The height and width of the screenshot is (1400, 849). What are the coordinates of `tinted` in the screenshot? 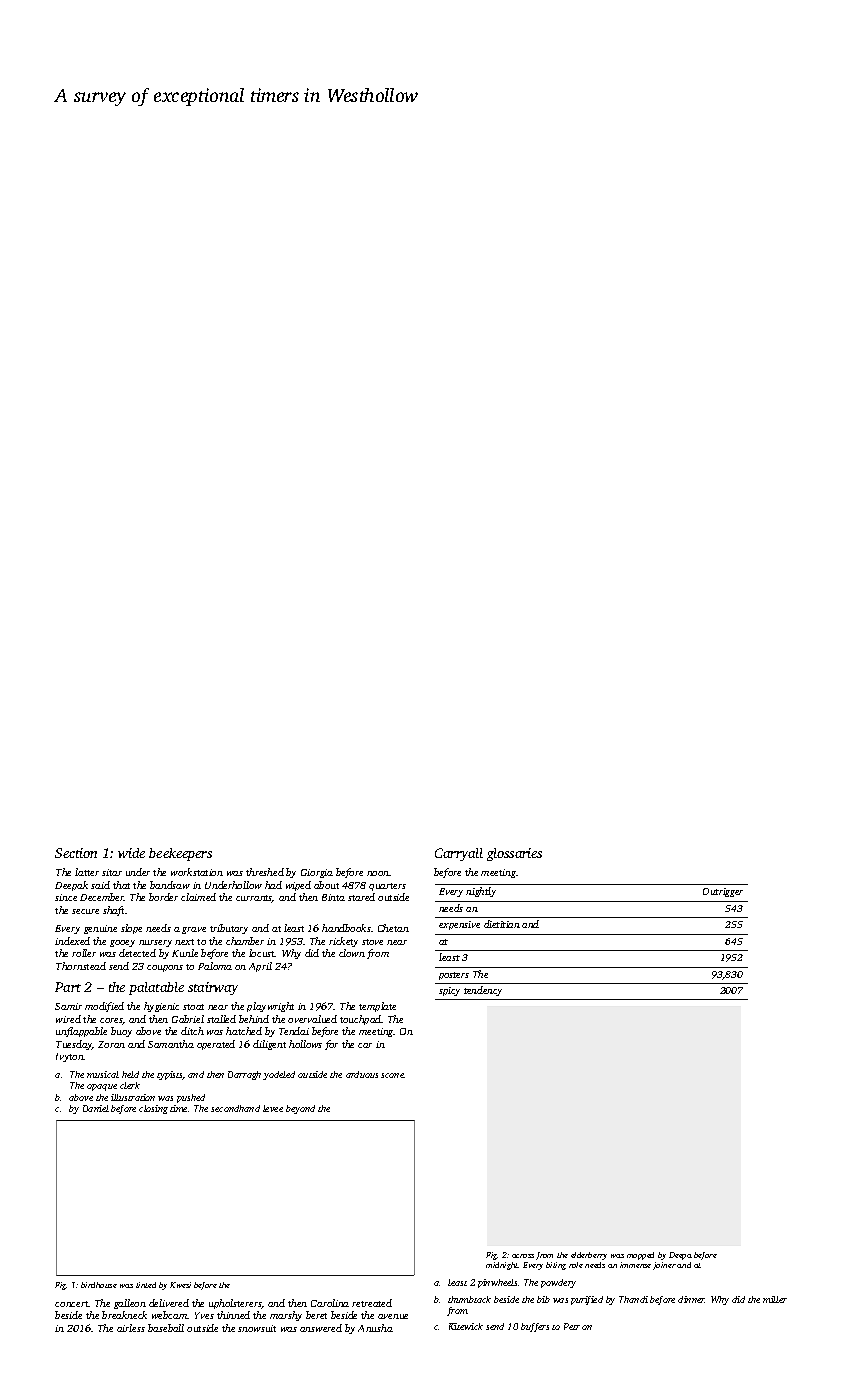 It's located at (146, 1285).
